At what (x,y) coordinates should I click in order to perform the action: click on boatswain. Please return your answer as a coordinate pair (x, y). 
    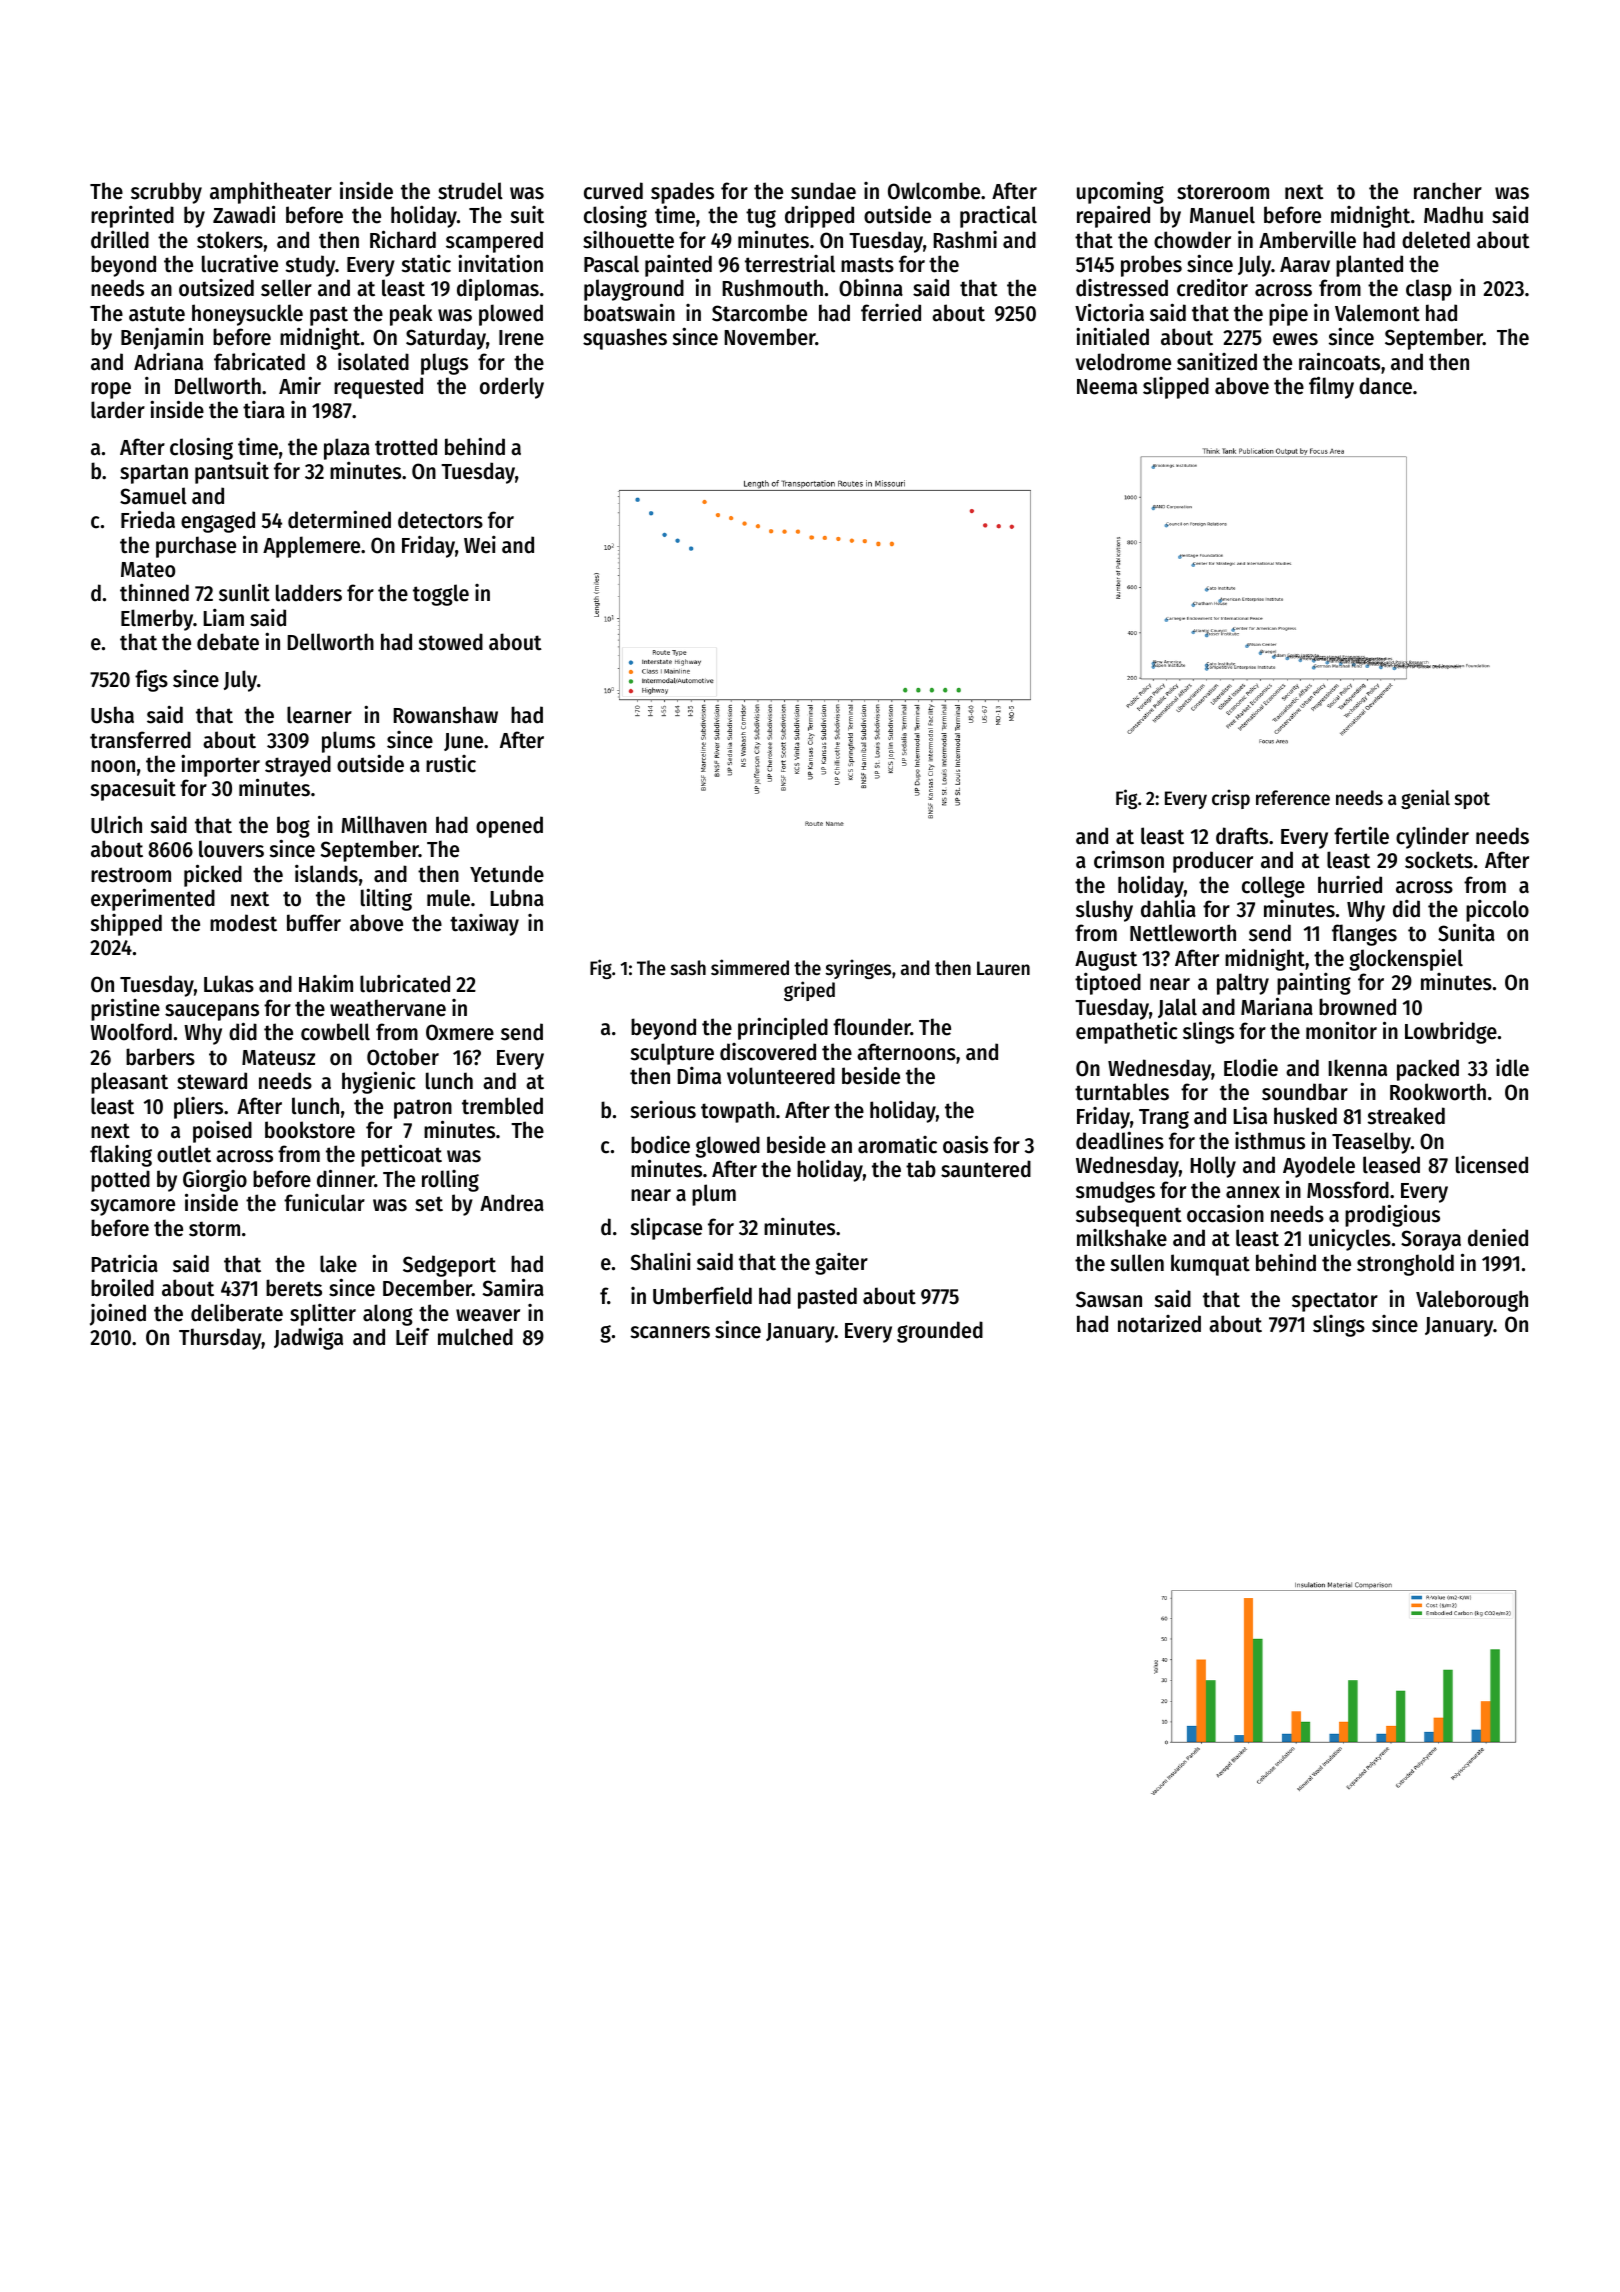
    Looking at the image, I should click on (629, 312).
